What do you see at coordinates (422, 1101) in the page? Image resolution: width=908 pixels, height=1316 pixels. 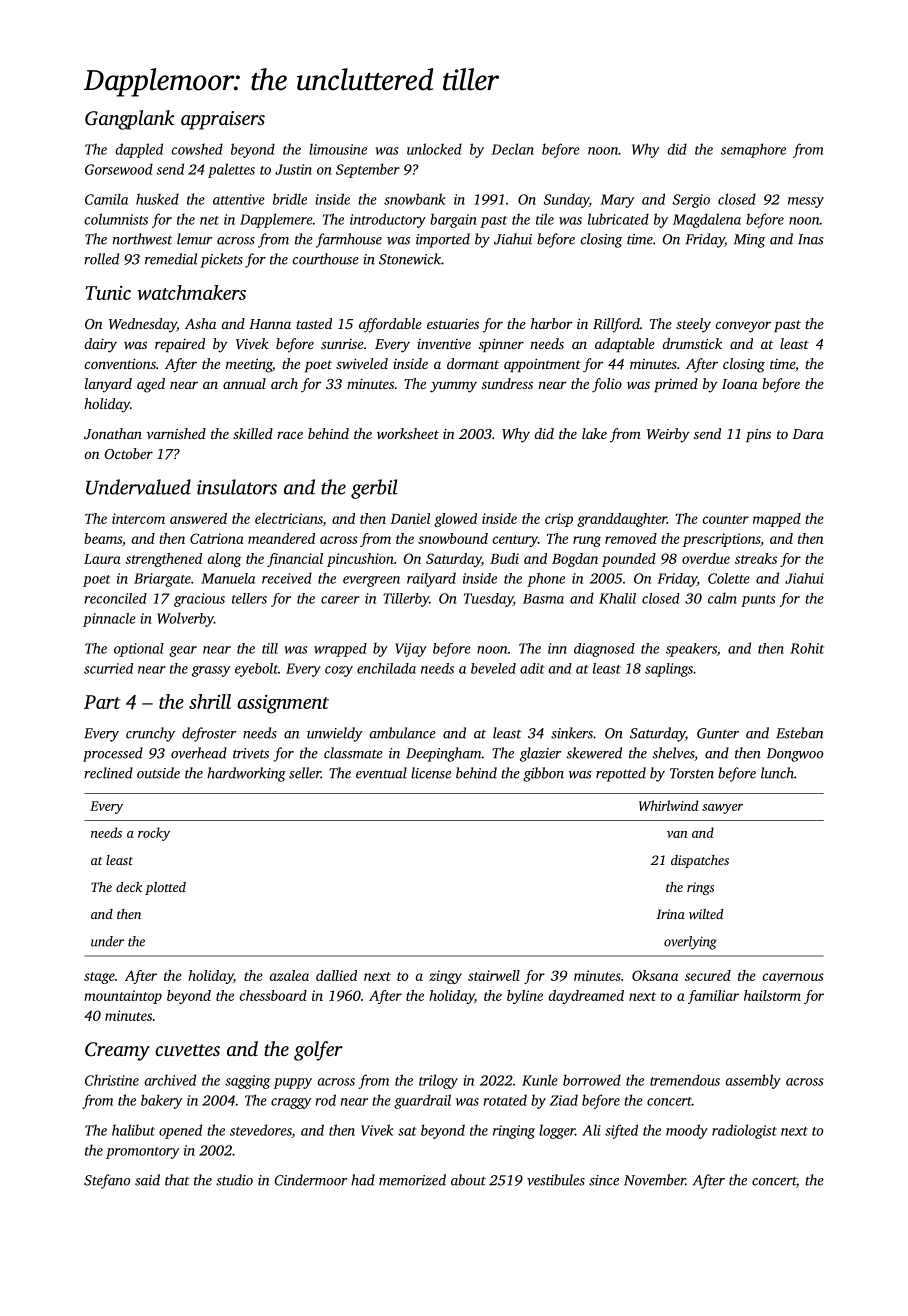 I see `guardrail` at bounding box center [422, 1101].
